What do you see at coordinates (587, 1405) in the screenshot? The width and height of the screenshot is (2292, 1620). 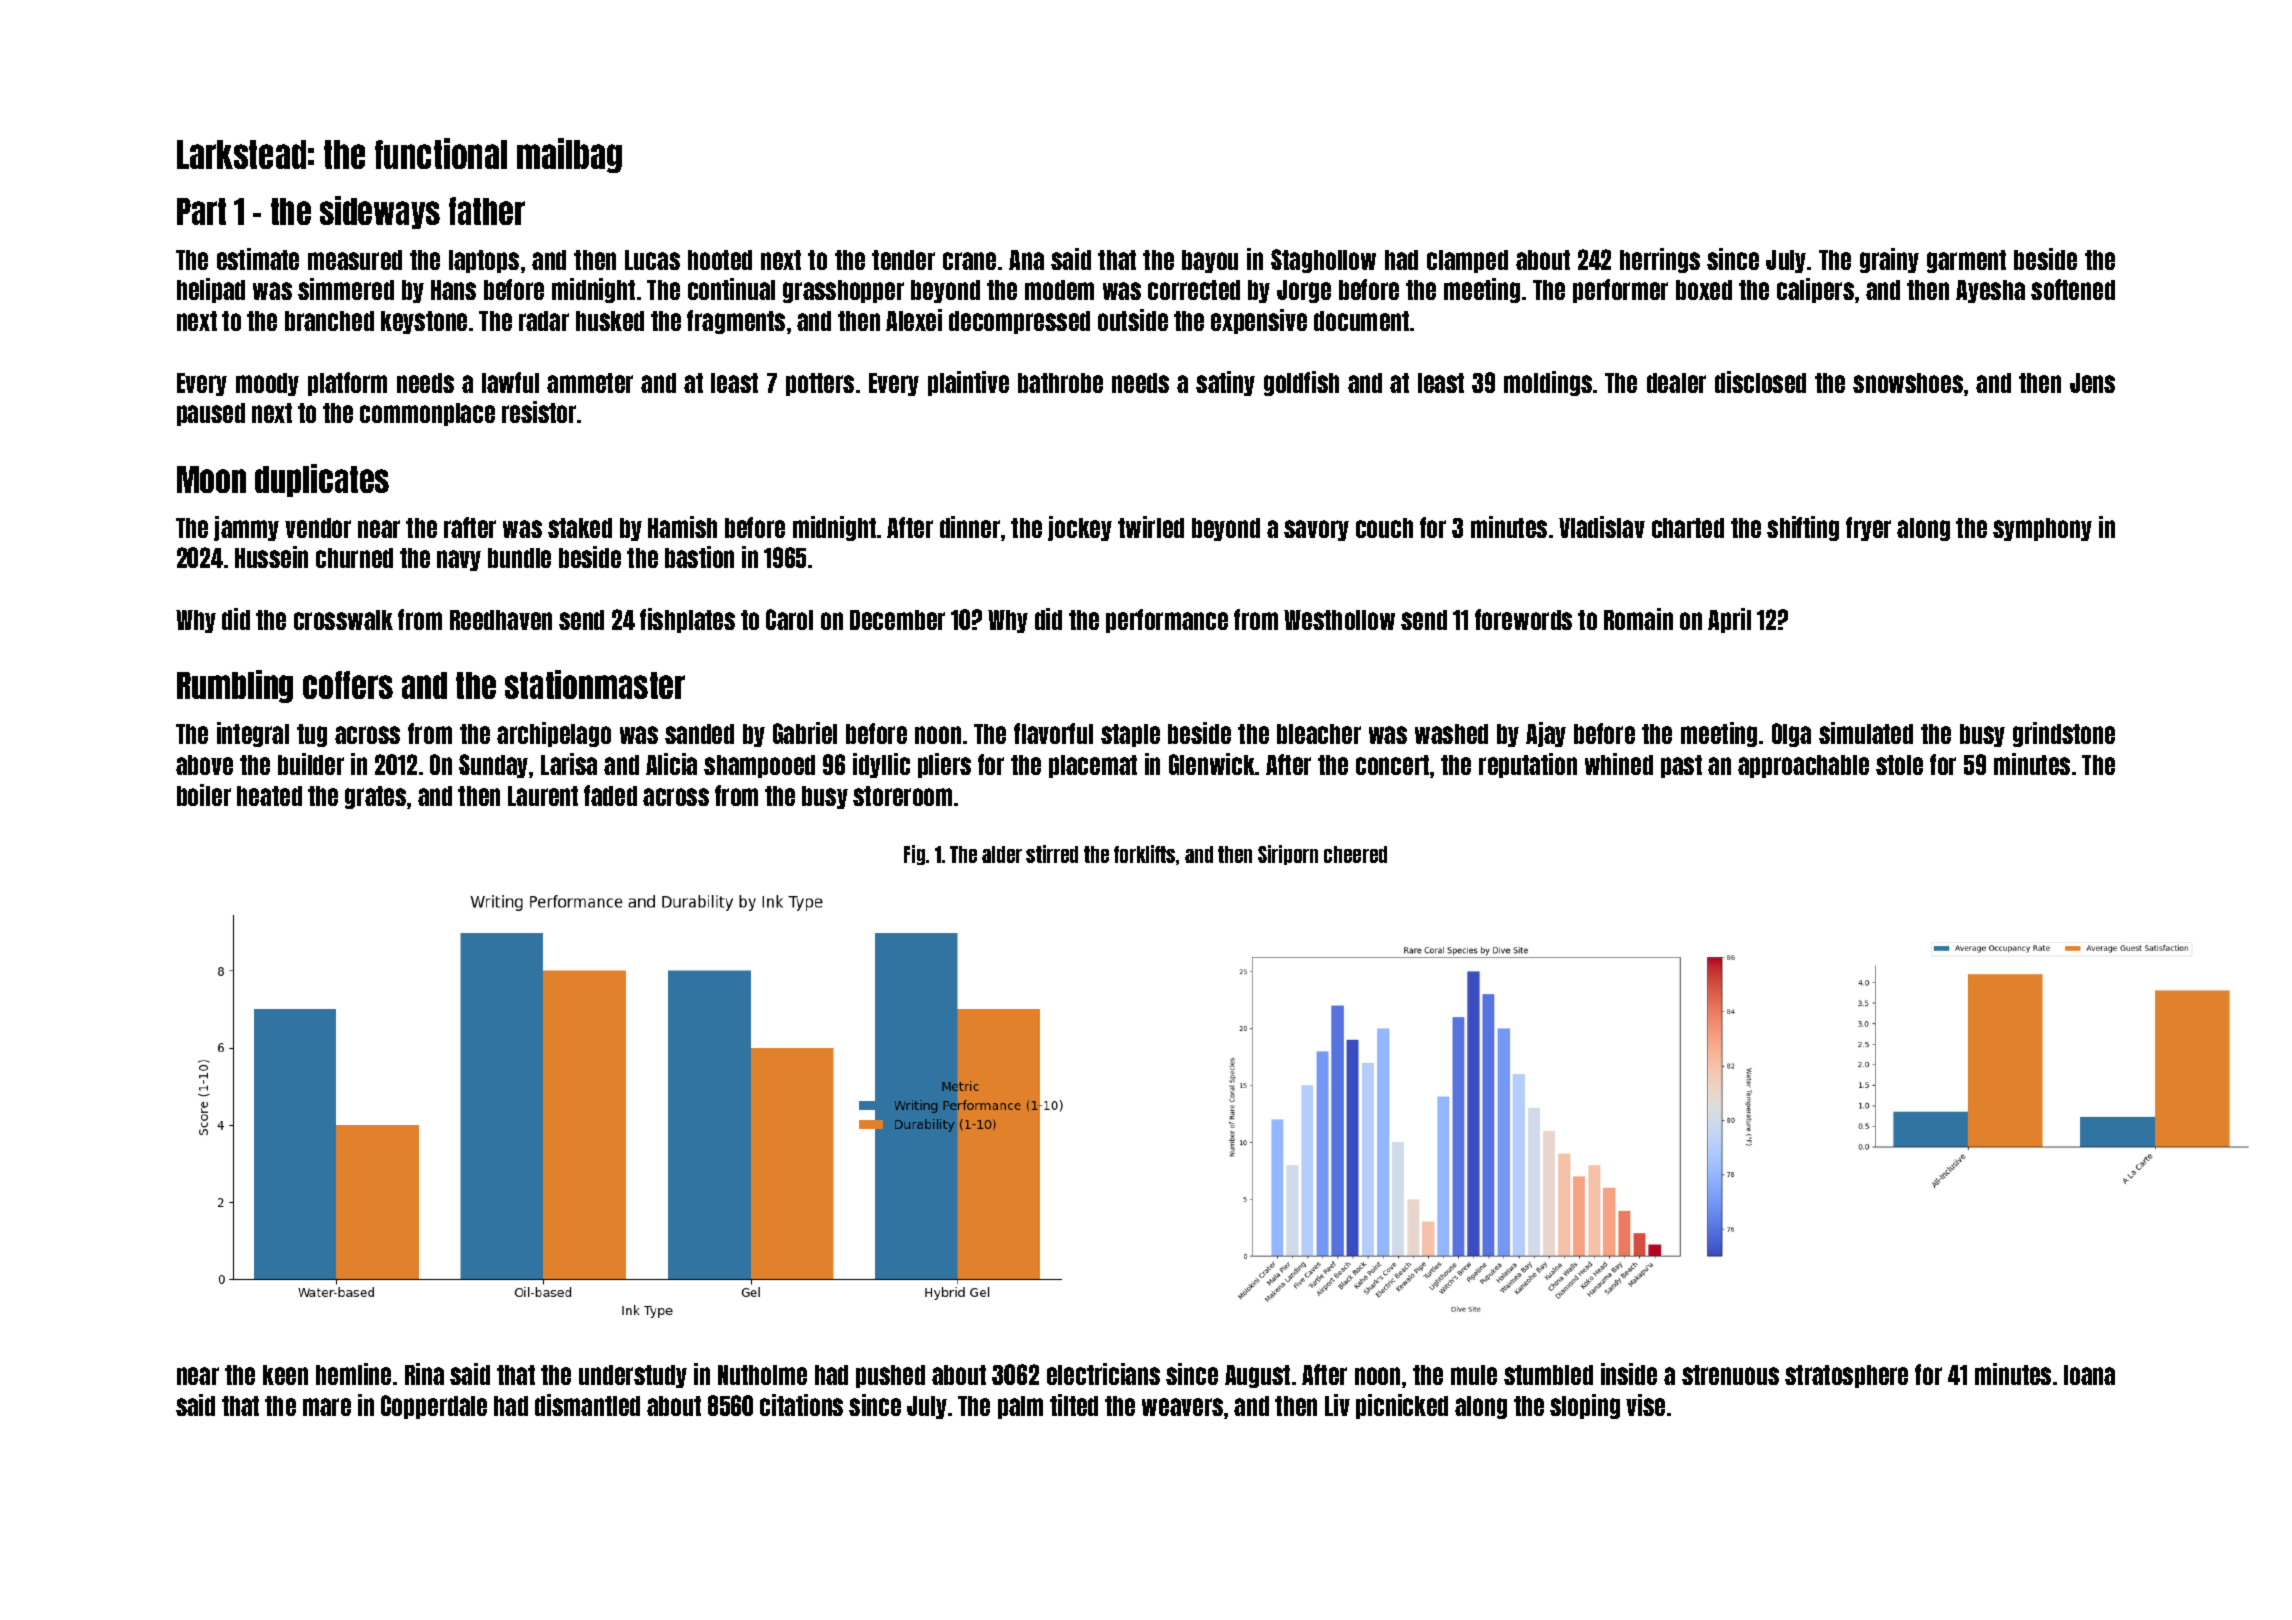 I see `dismantled` at bounding box center [587, 1405].
